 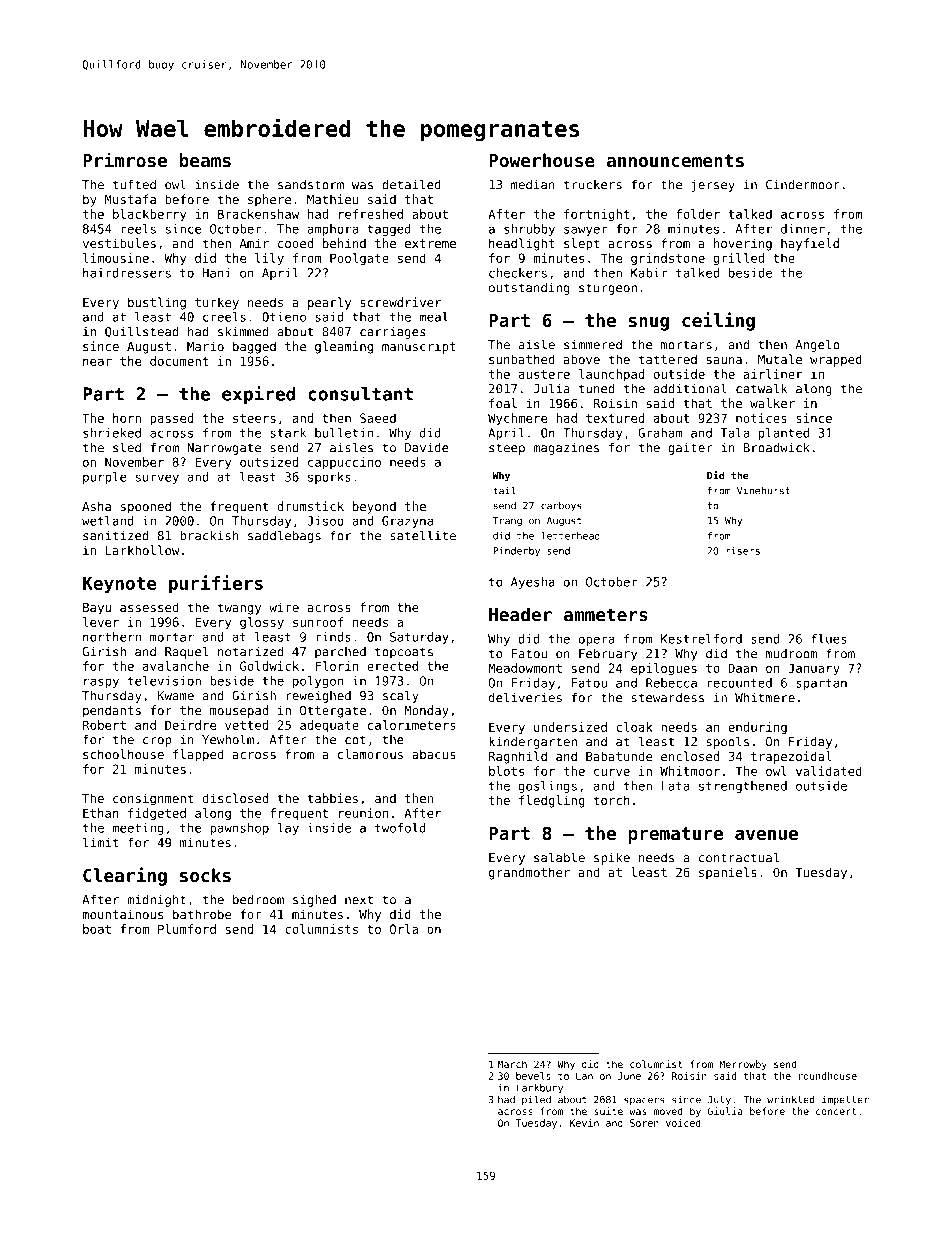 What do you see at coordinates (593, 344) in the document?
I see `simmered` at bounding box center [593, 344].
